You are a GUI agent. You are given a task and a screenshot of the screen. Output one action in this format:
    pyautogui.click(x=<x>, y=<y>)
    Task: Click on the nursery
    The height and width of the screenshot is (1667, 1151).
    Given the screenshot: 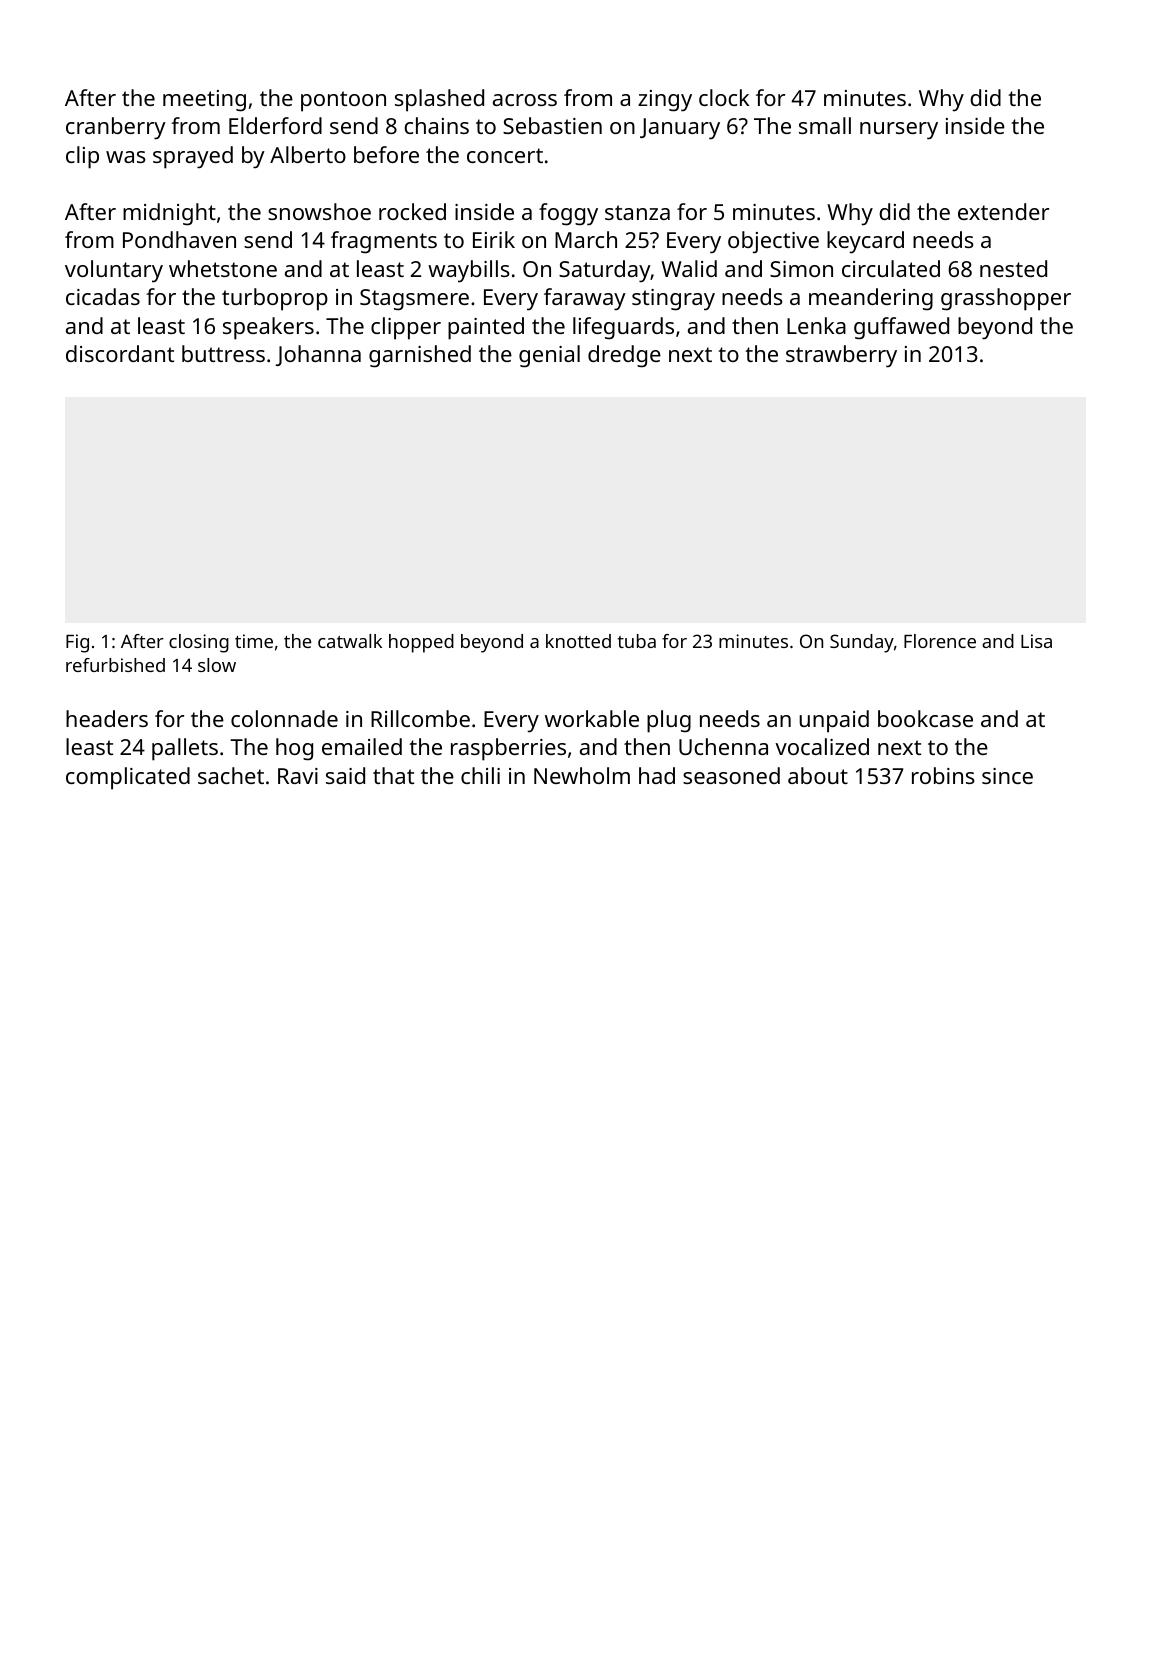 What is the action you would take?
    pyautogui.click(x=899, y=131)
